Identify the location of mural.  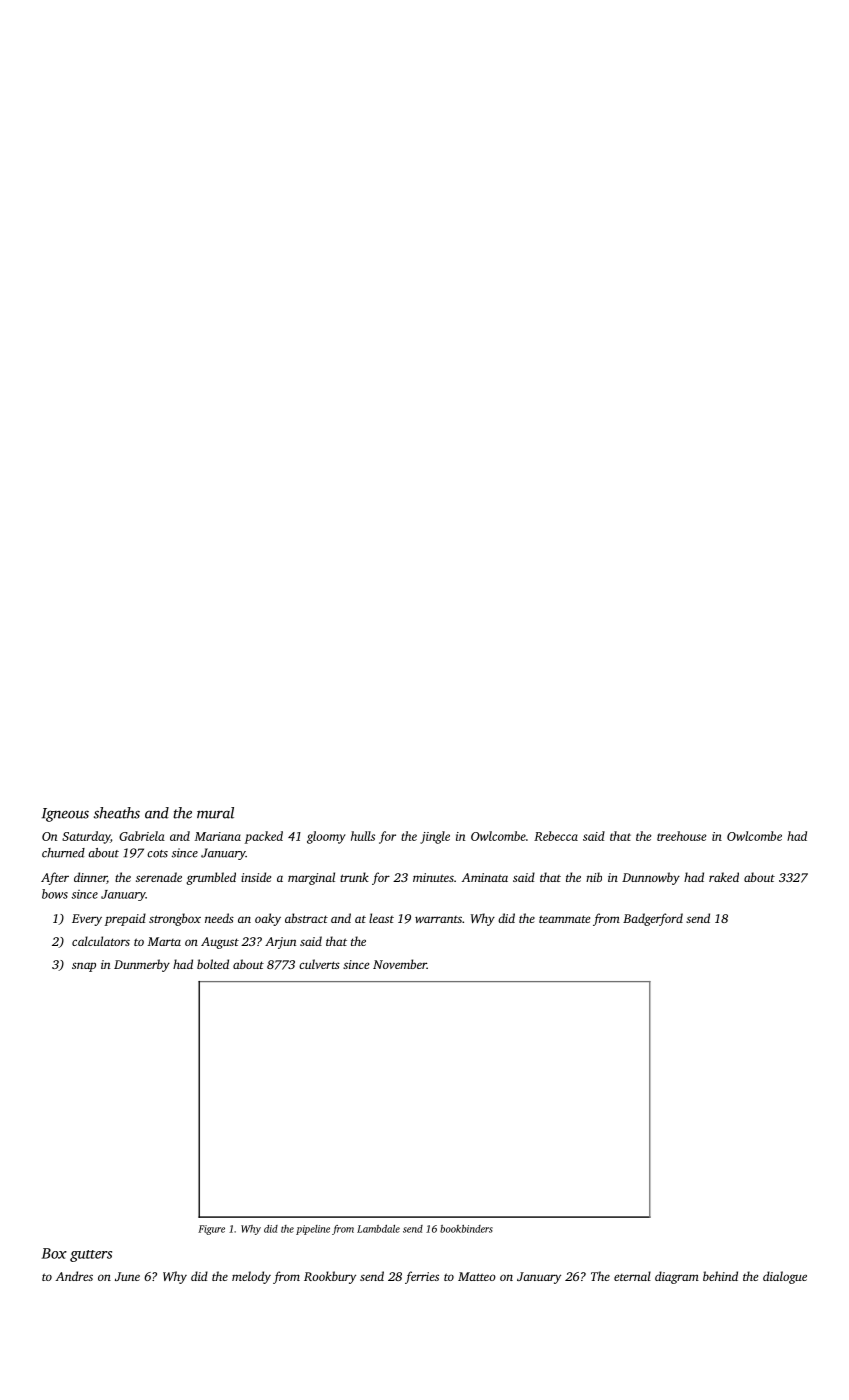
(215, 813).
